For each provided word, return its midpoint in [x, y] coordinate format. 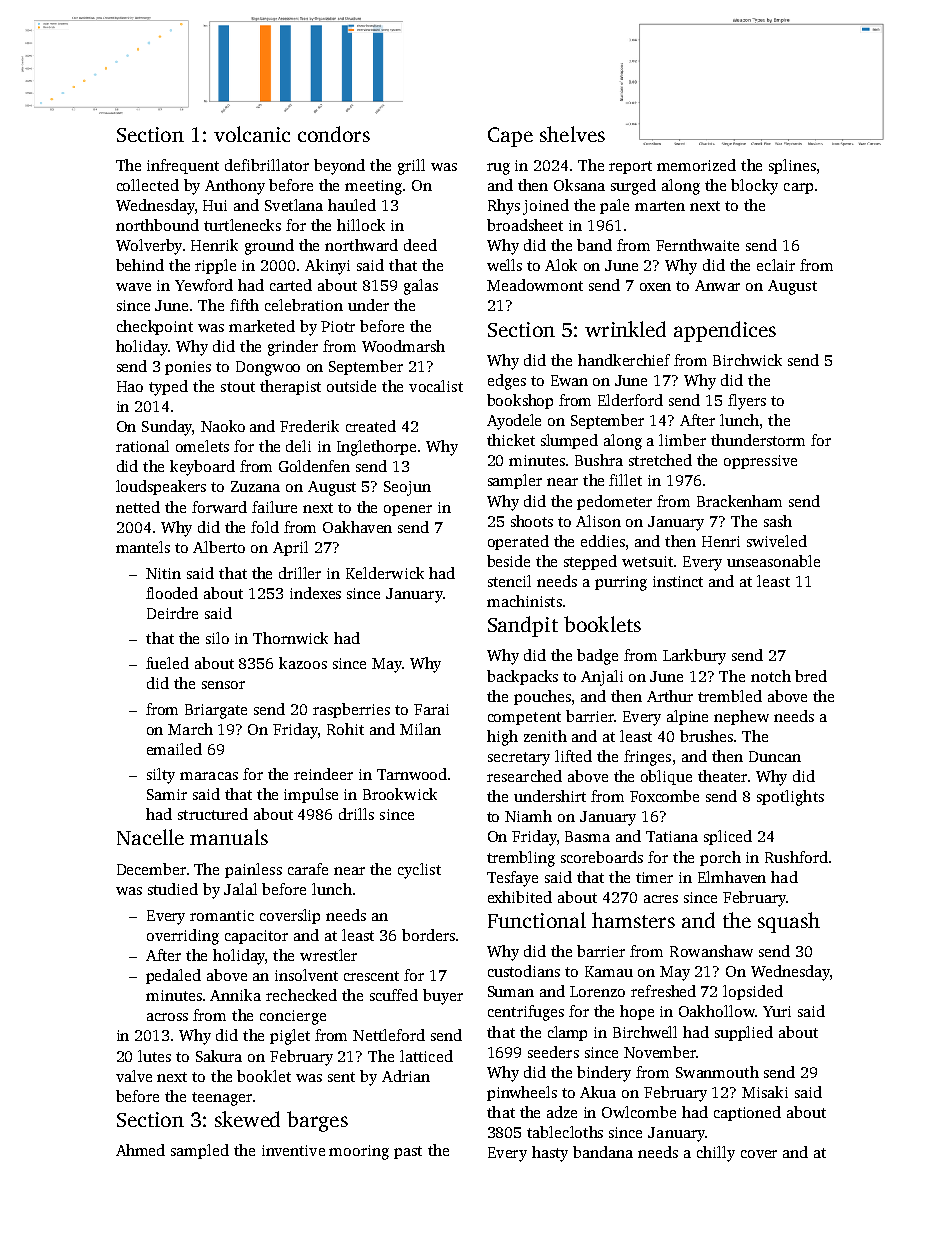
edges [507, 382]
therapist [290, 387]
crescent [371, 976]
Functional [537, 920]
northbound [157, 225]
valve [134, 1076]
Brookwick [400, 794]
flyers [747, 402]
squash [789, 922]
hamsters [633, 920]
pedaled [173, 976]
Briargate [216, 711]
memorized [696, 165]
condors [334, 134]
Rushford [796, 857]
